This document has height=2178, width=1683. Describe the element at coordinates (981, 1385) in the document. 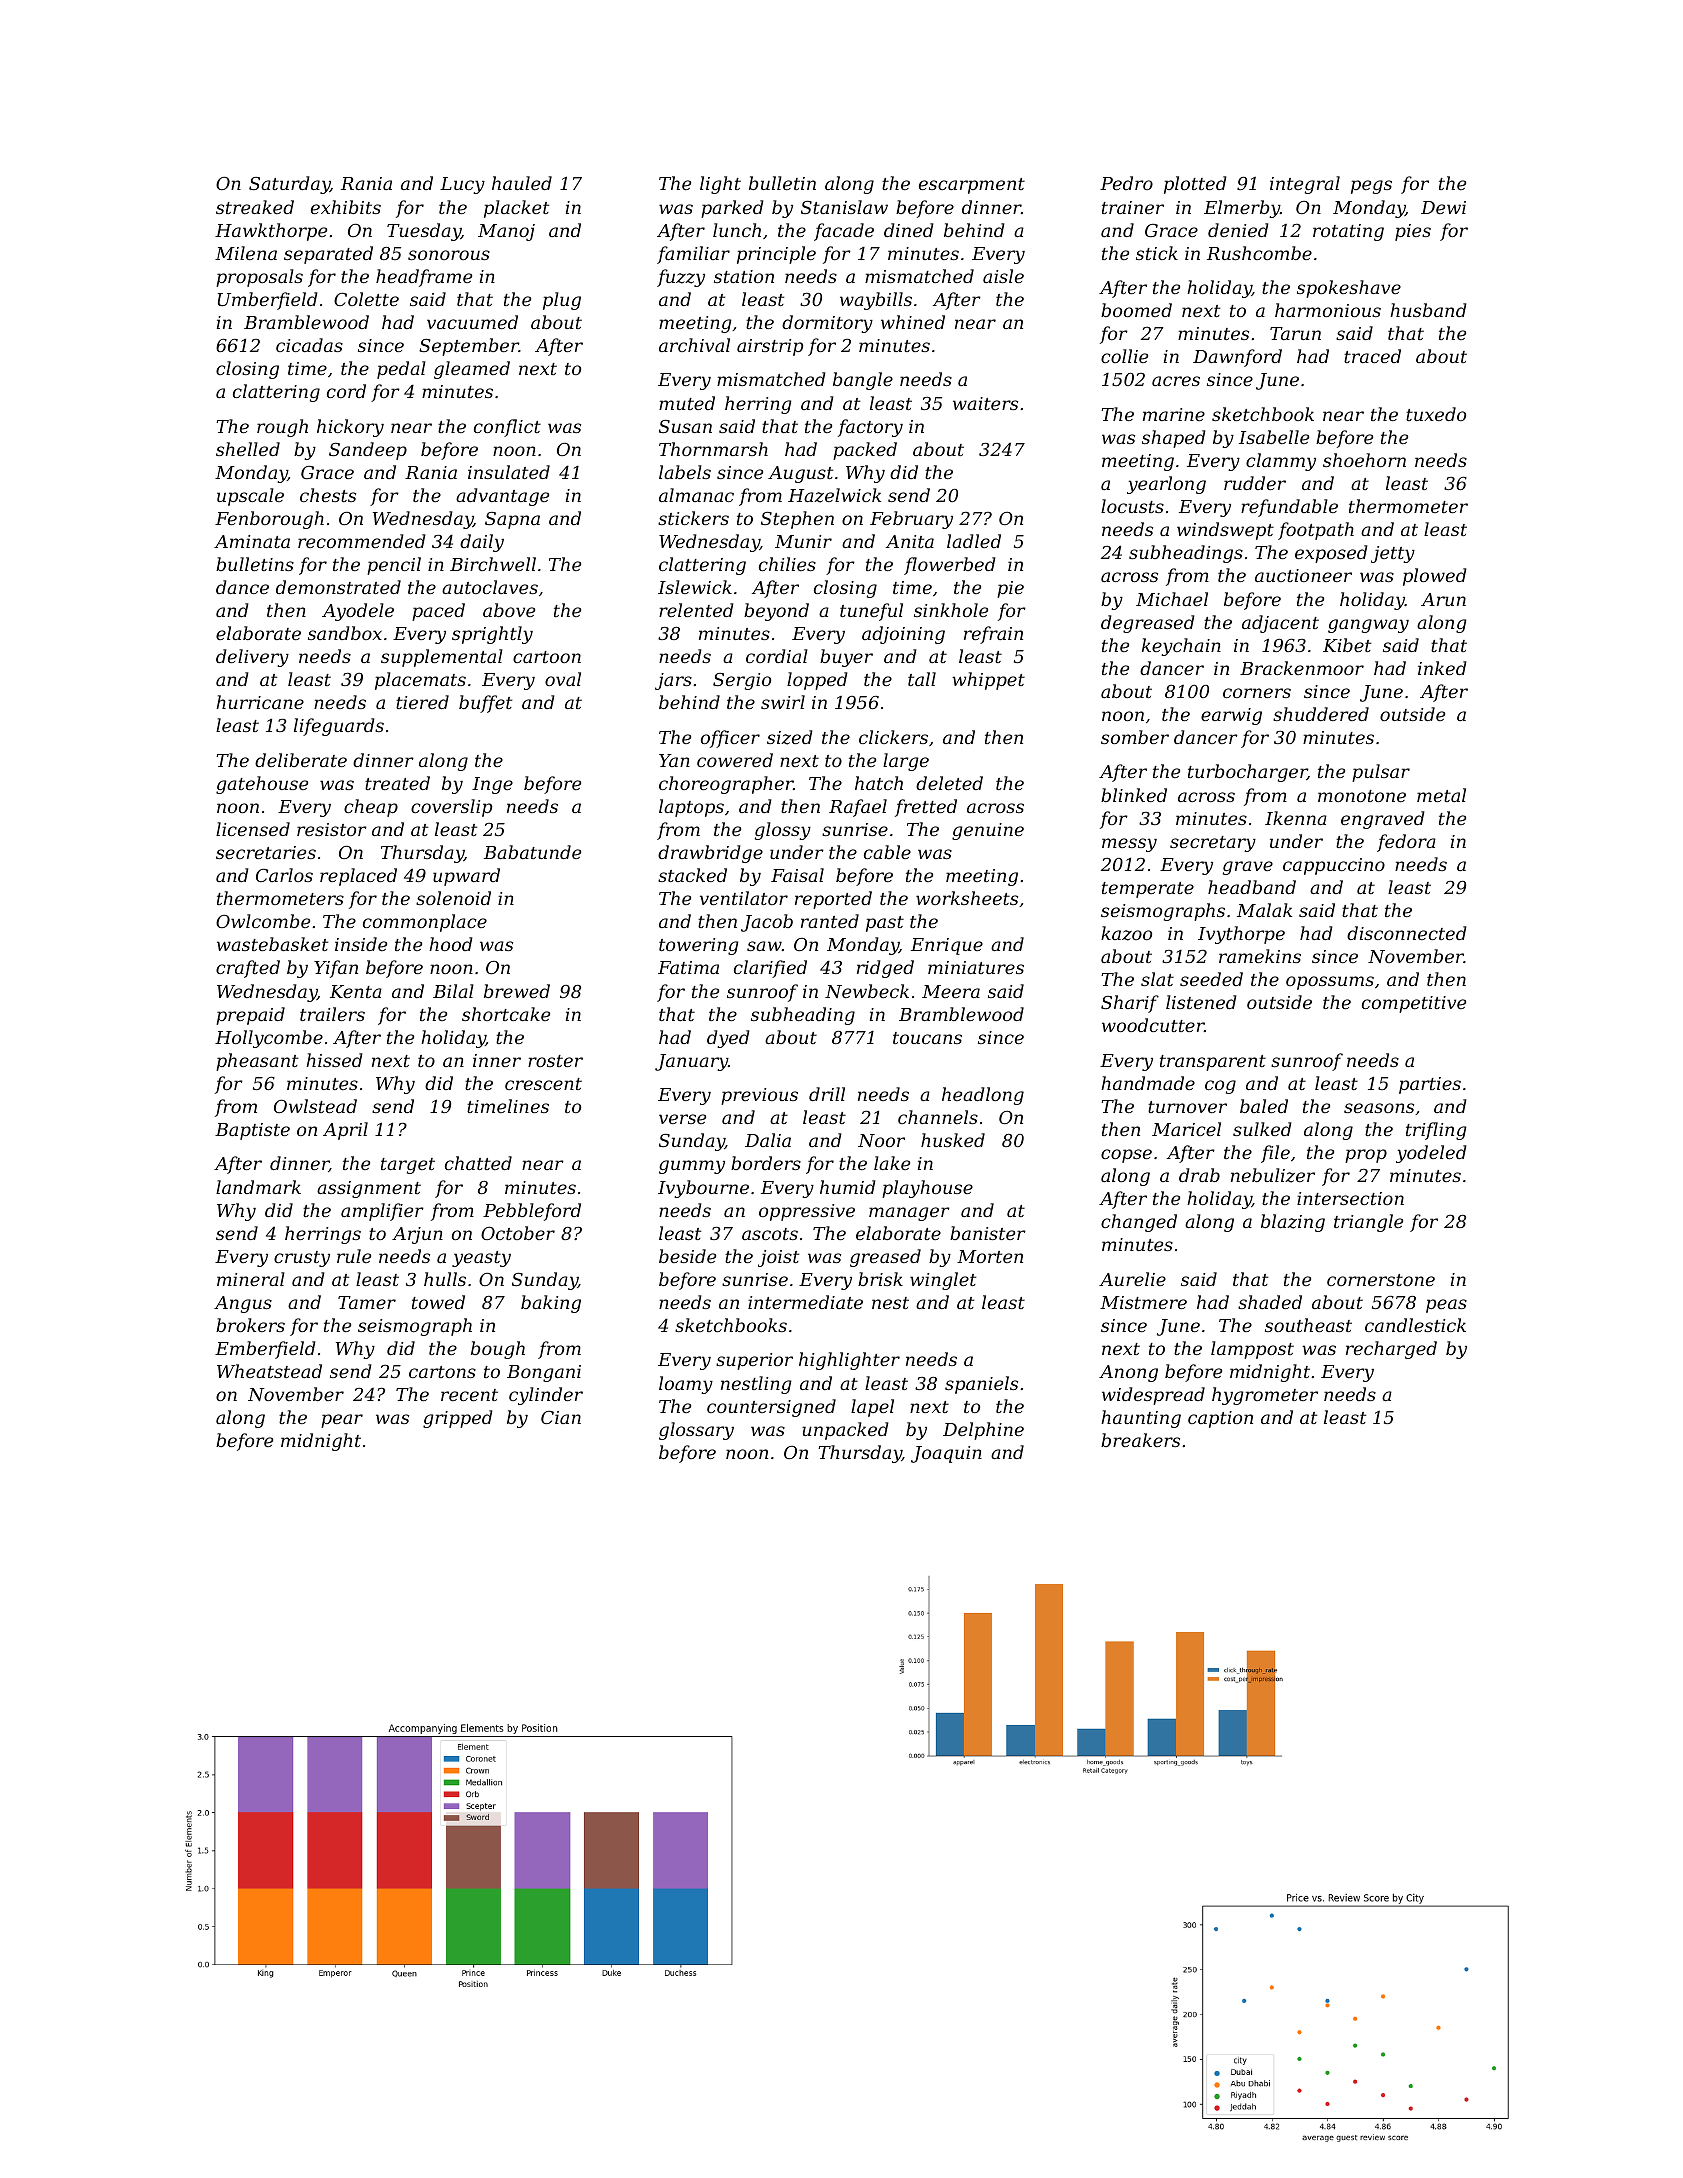

I see `spaniels` at that location.
